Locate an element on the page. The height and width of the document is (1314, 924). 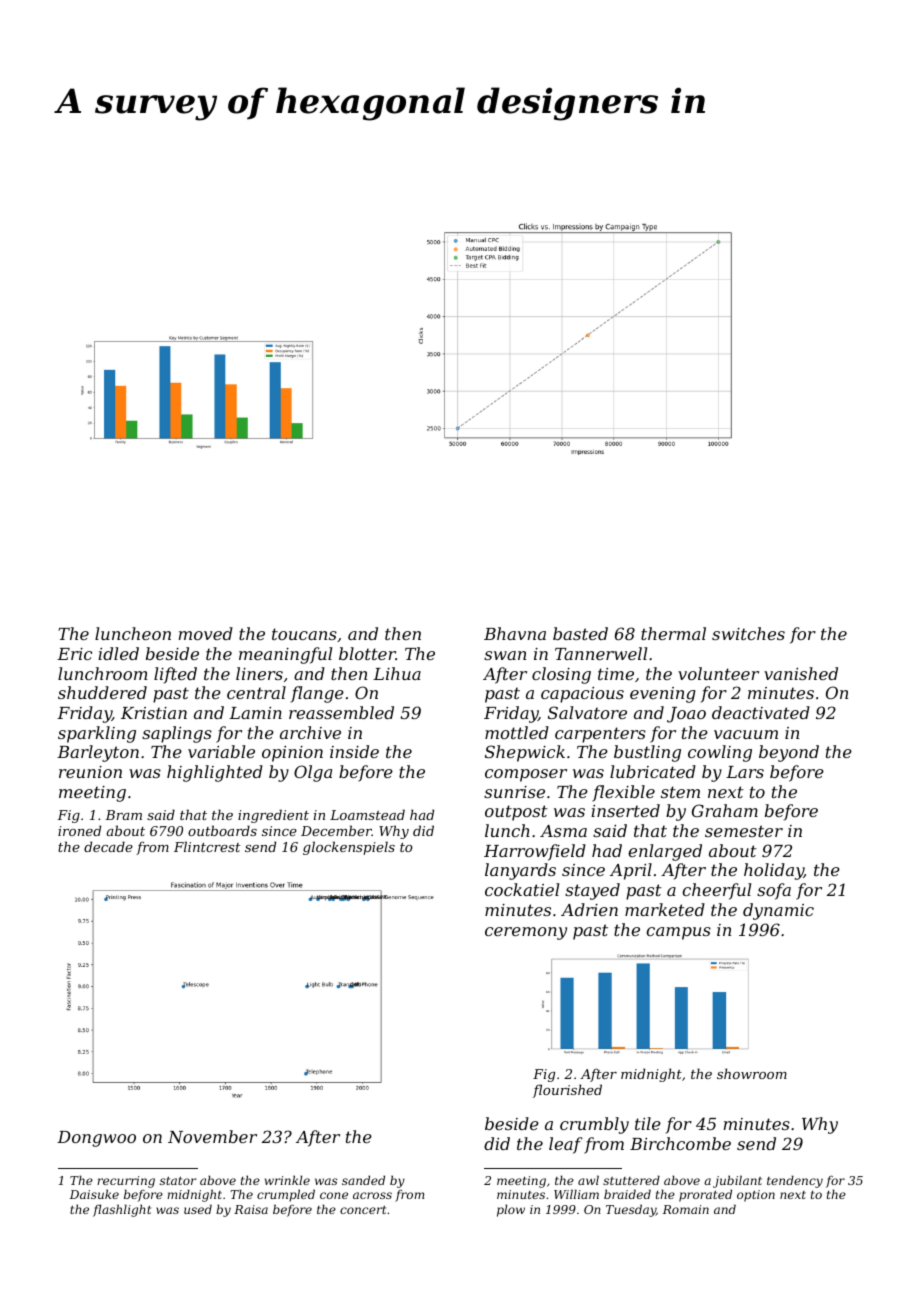
flourished is located at coordinates (567, 1091).
